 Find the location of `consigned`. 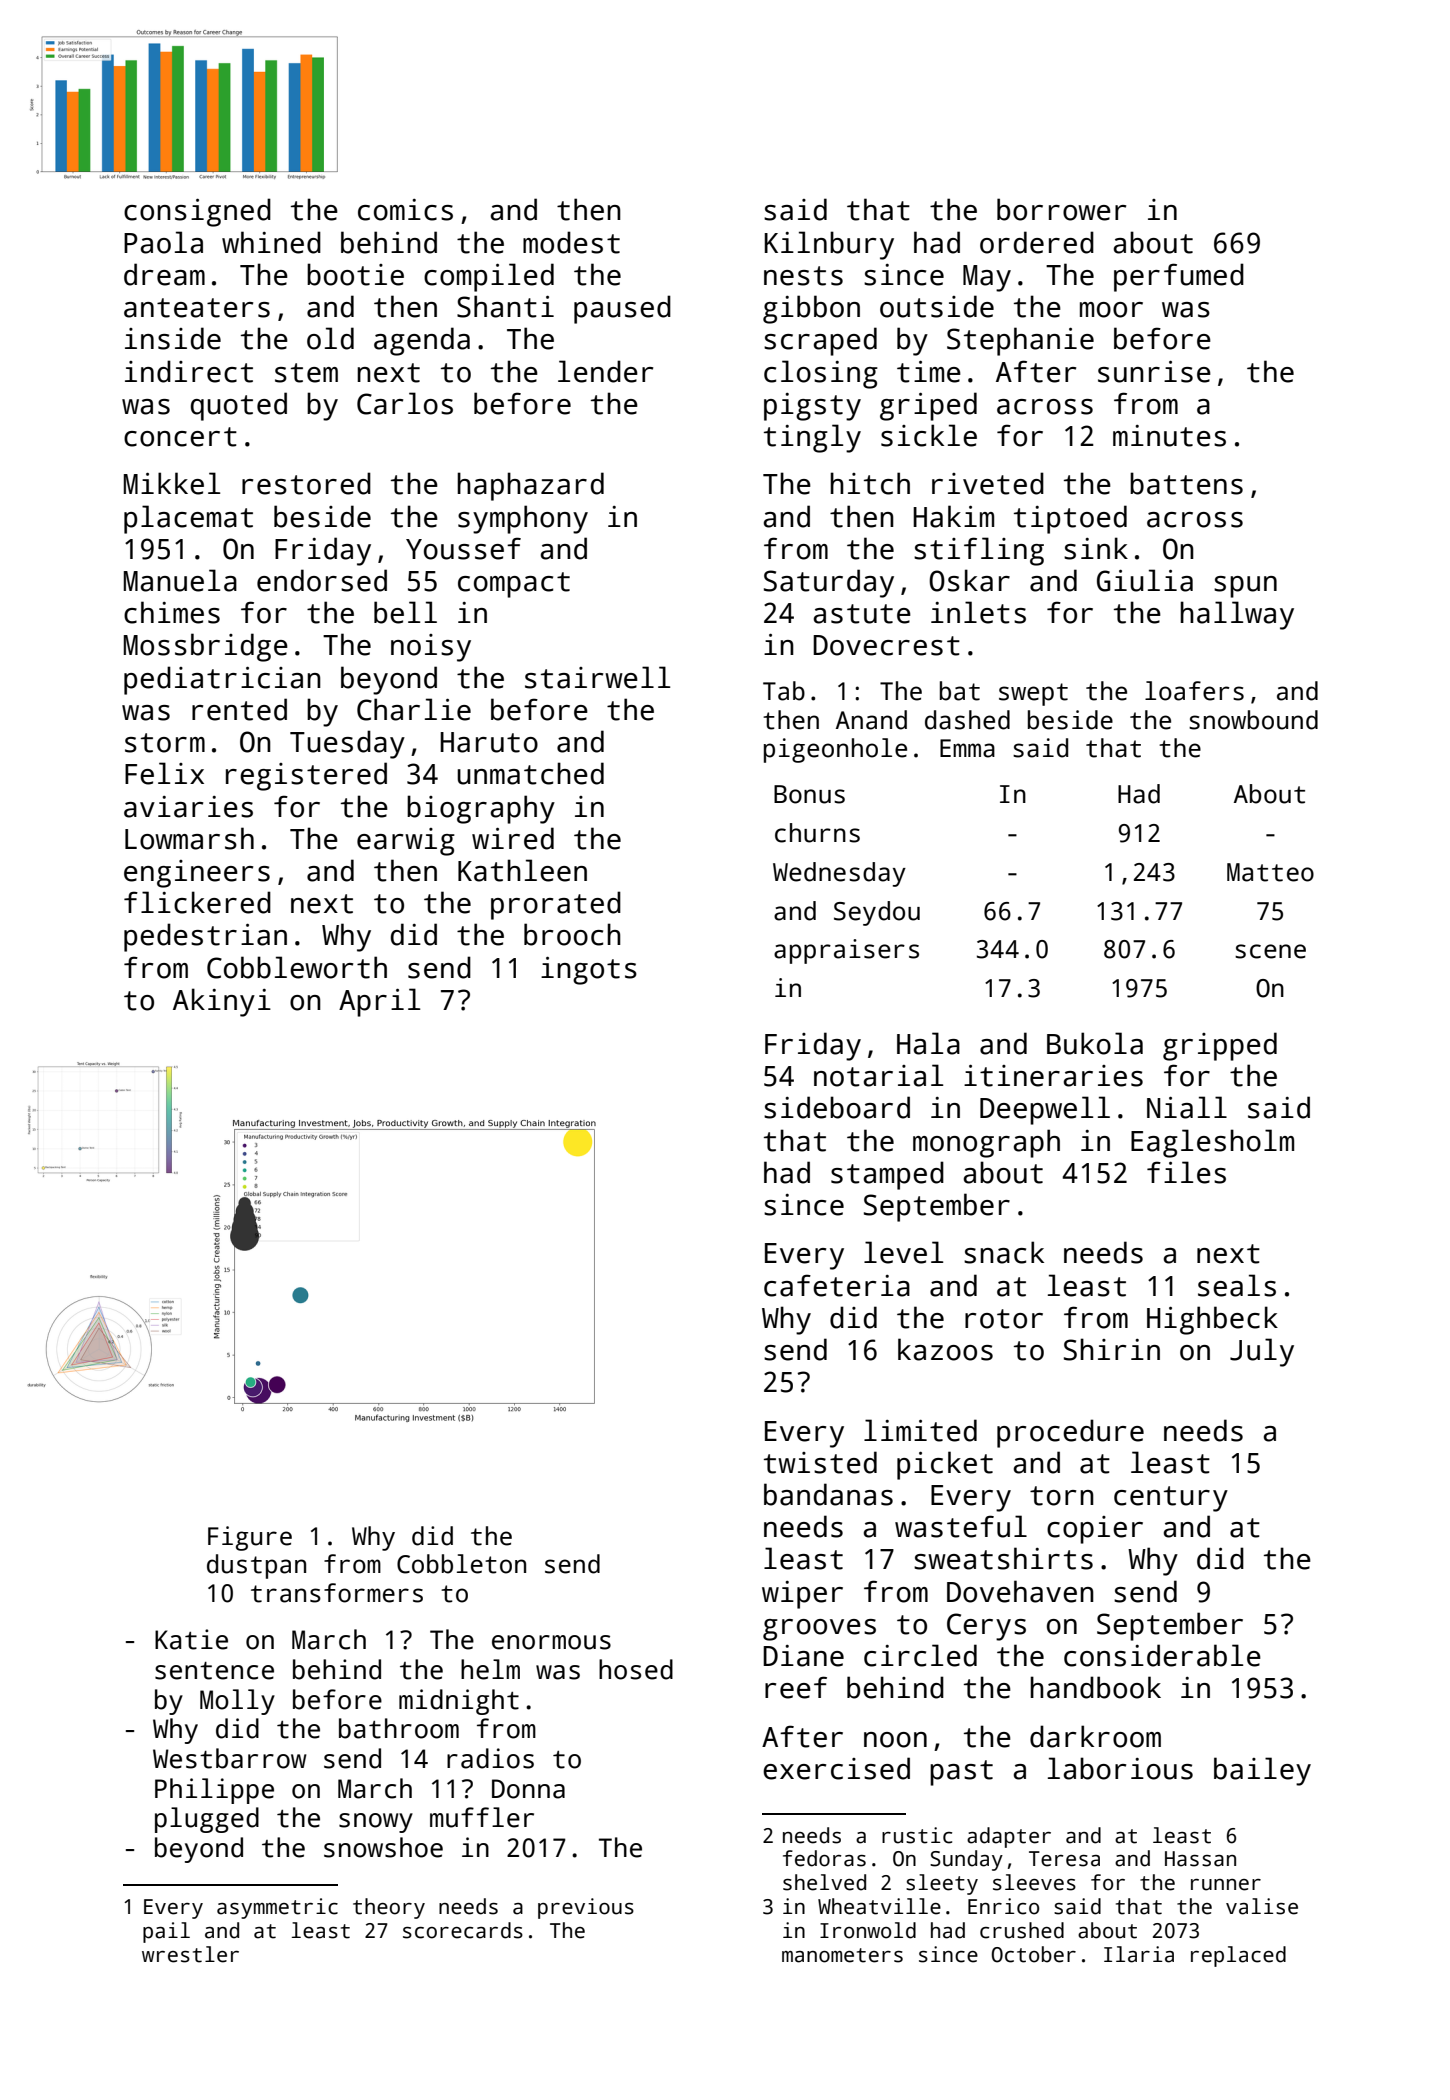

consigned is located at coordinates (197, 212).
